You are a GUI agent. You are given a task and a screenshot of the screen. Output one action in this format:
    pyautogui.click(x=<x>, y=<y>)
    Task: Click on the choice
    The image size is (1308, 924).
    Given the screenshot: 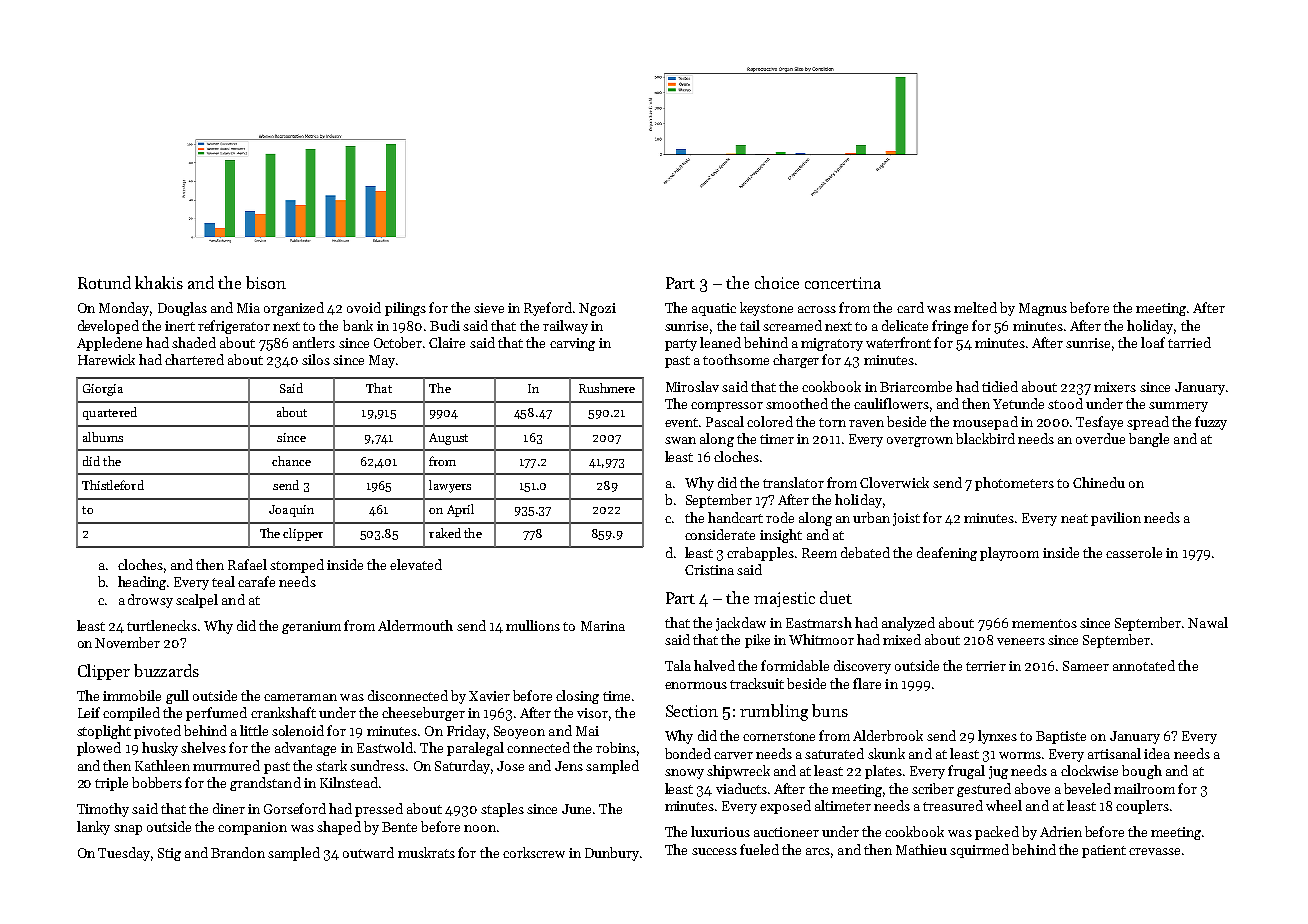 What is the action you would take?
    pyautogui.click(x=777, y=282)
